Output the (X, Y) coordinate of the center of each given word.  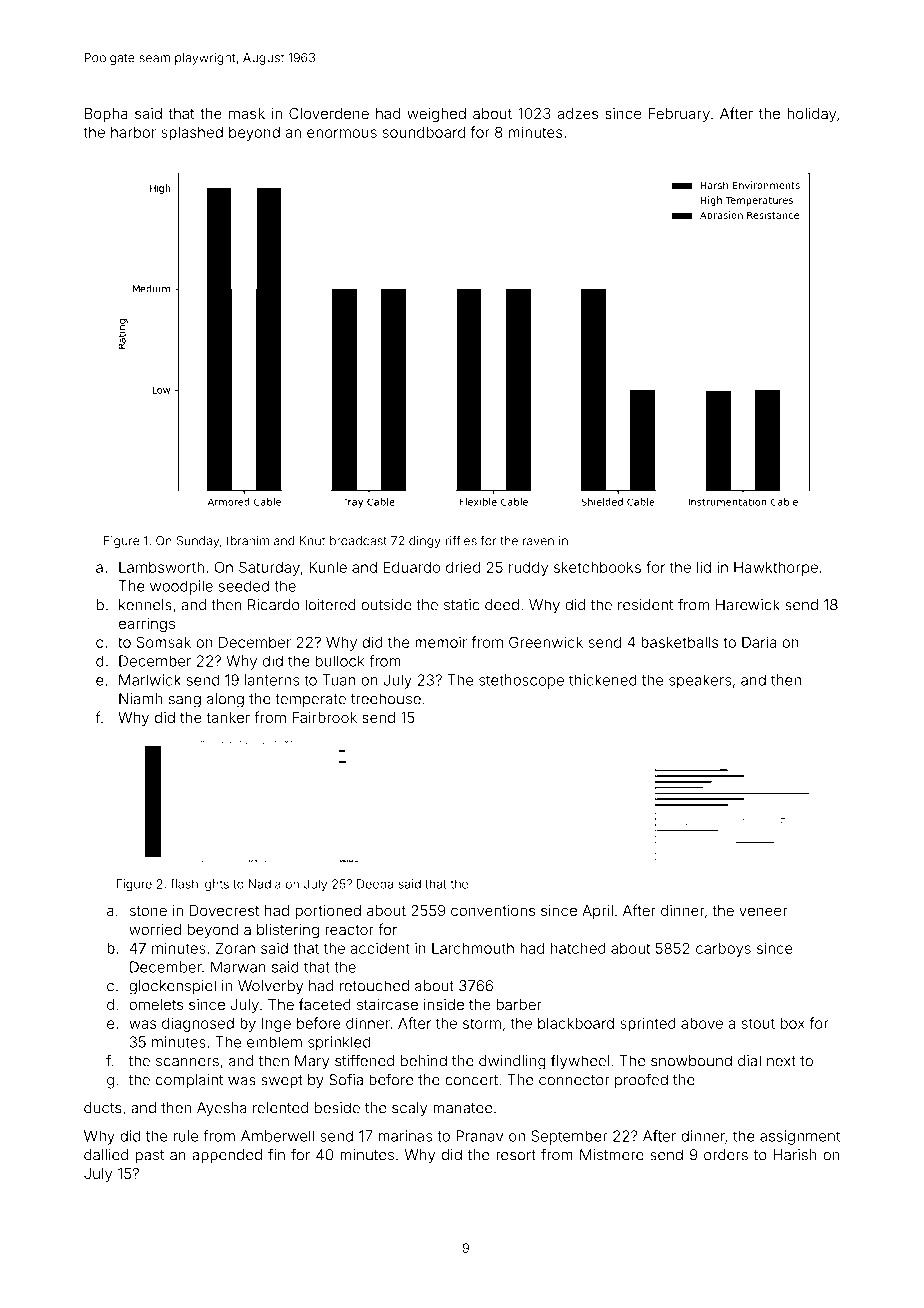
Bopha (106, 115)
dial (749, 1061)
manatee (462, 1108)
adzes (577, 113)
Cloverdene (329, 113)
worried (155, 929)
